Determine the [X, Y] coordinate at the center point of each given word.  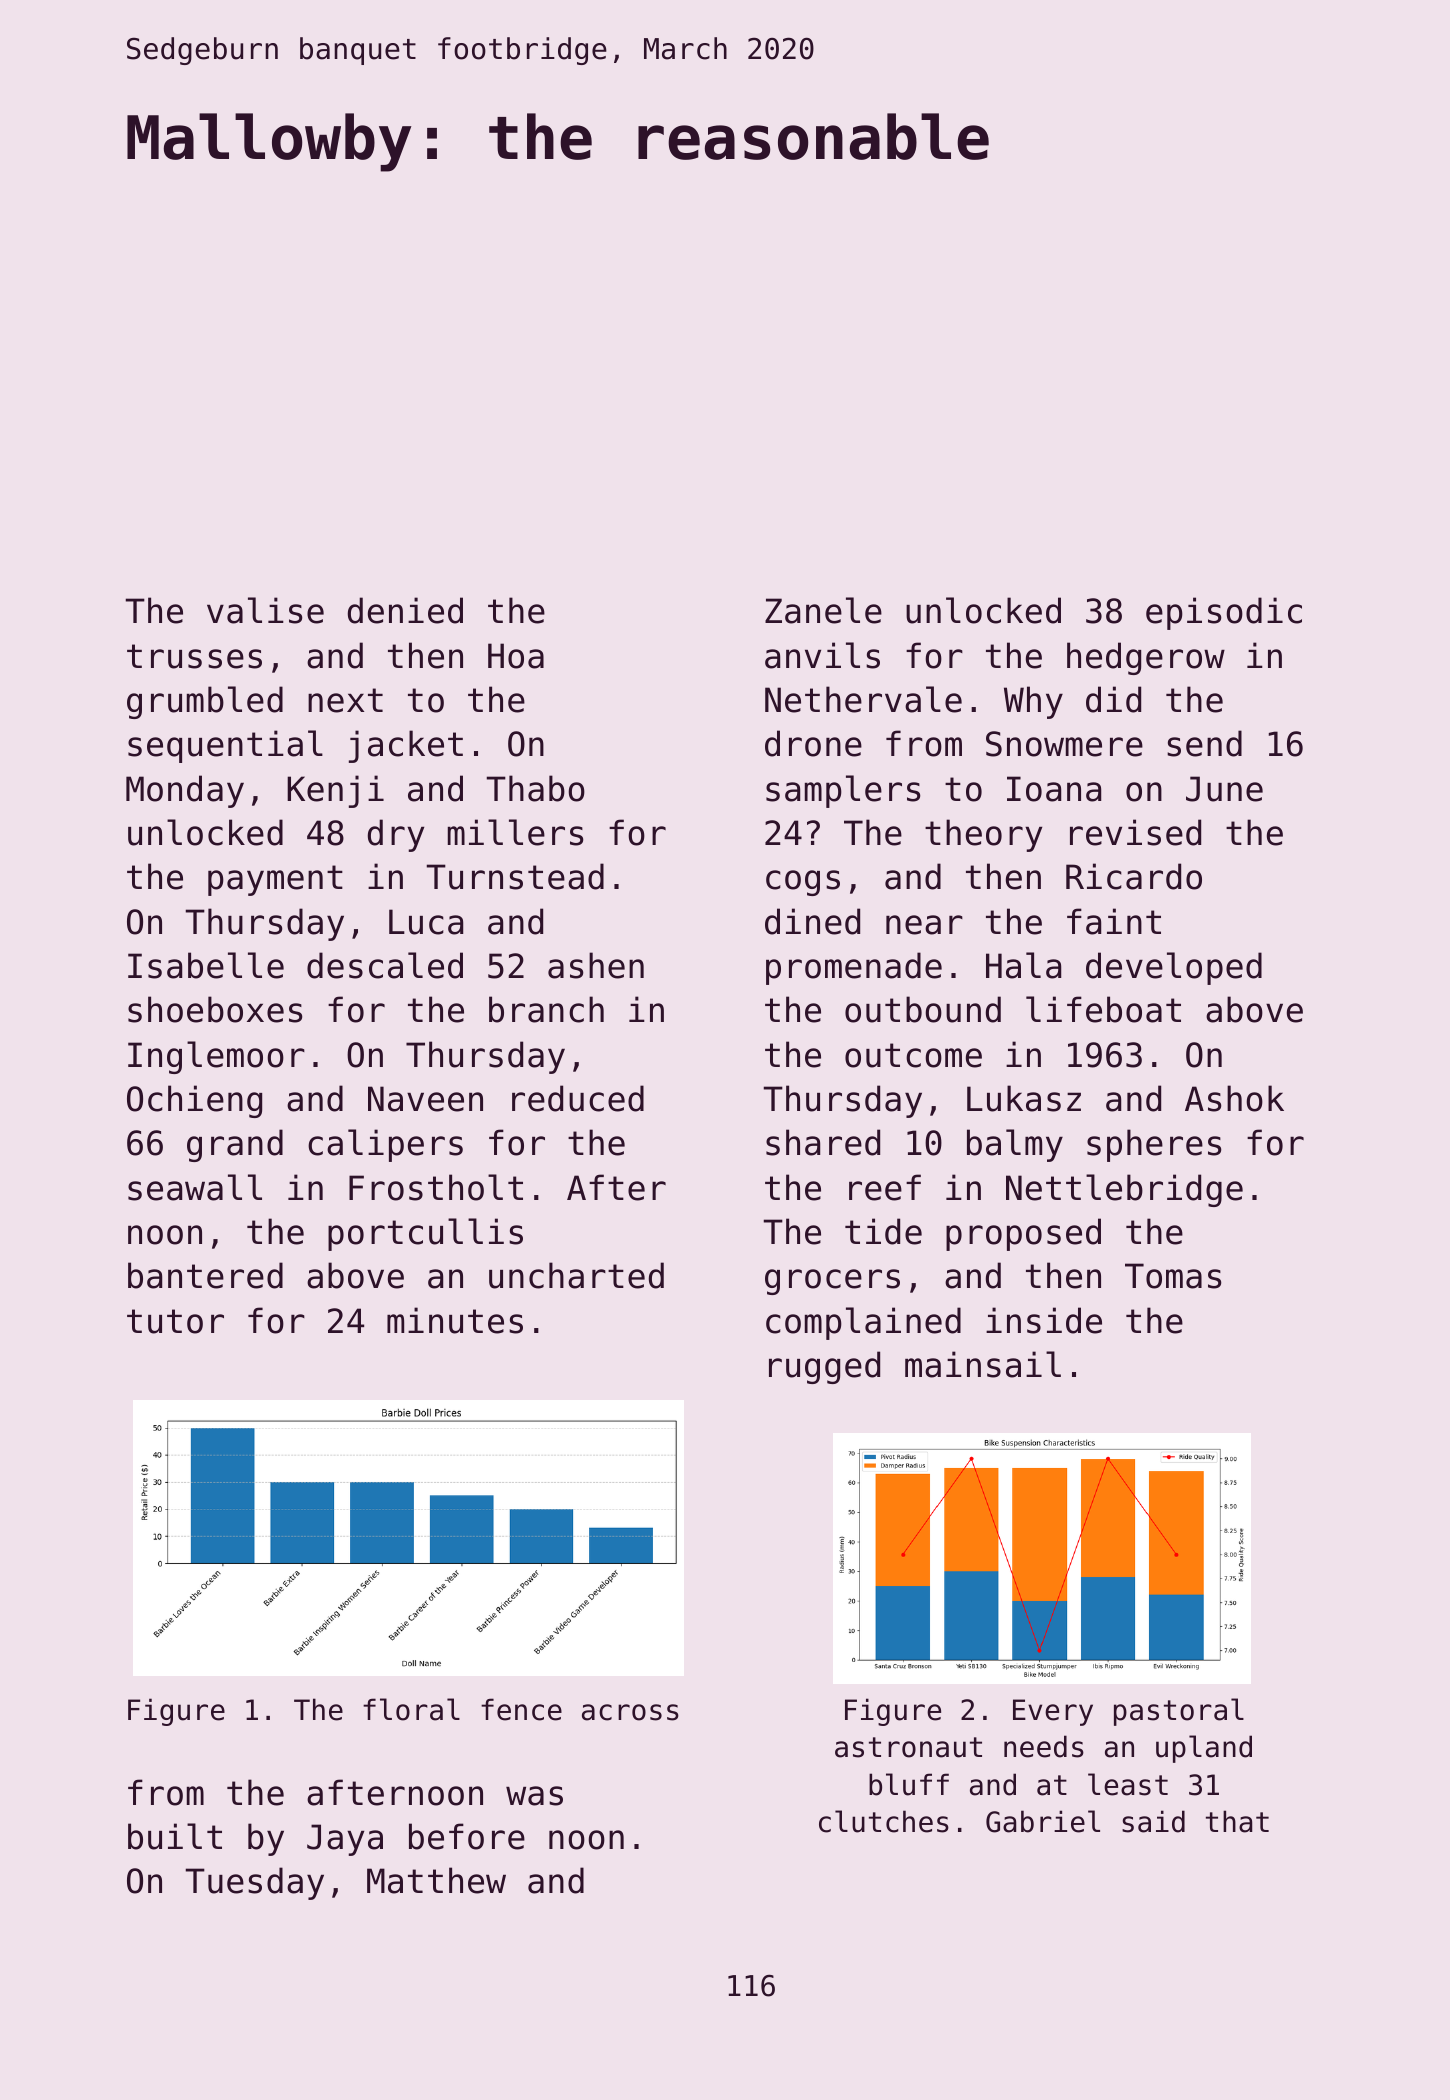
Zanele [823, 610]
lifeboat [1103, 1009]
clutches [884, 1821]
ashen [596, 965]
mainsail [983, 1364]
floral [411, 1709]
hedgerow [1146, 658]
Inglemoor [216, 1057]
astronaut [908, 1747]
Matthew [436, 1880]
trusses [194, 656]
